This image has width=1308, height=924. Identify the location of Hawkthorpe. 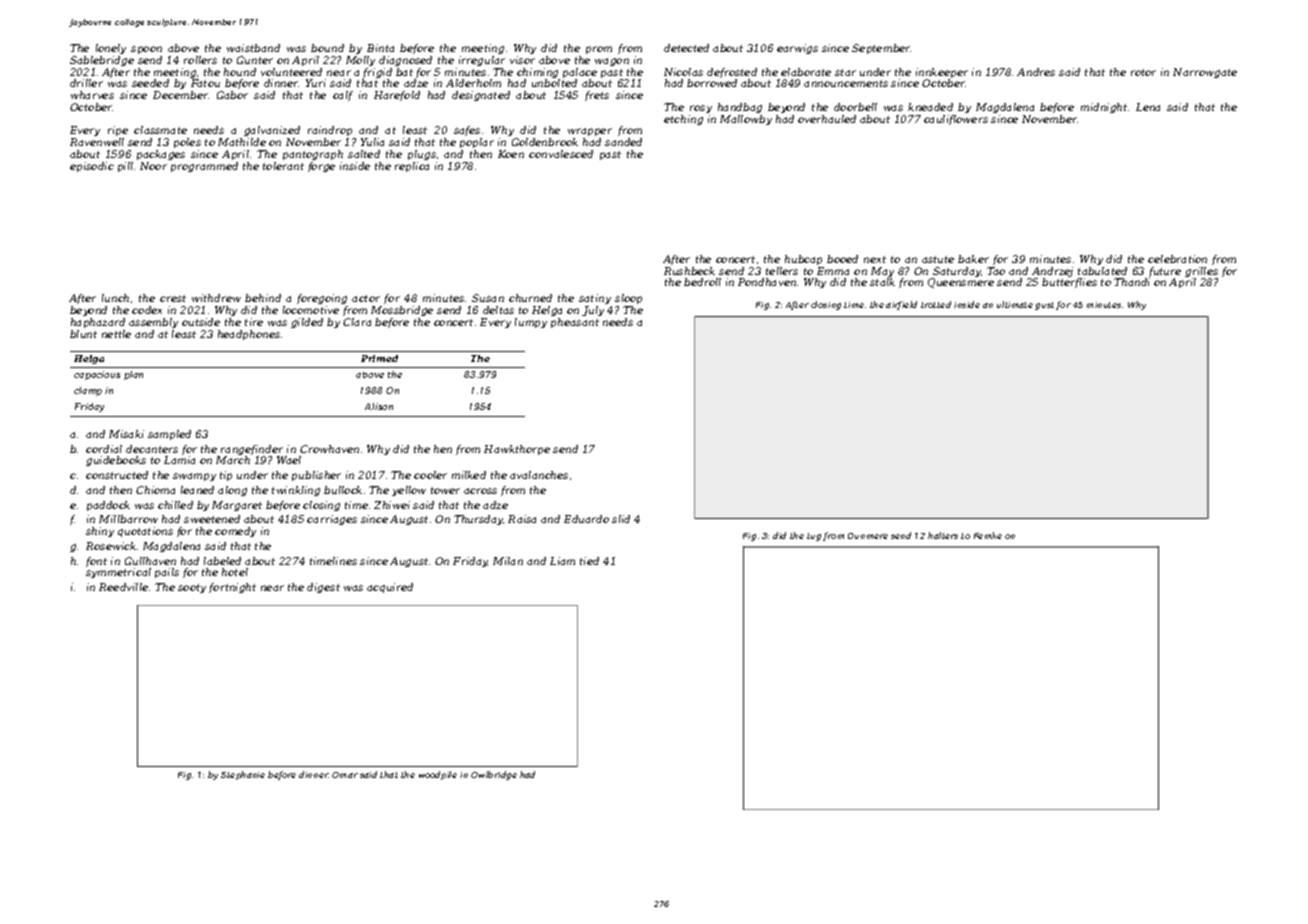
(517, 450).
